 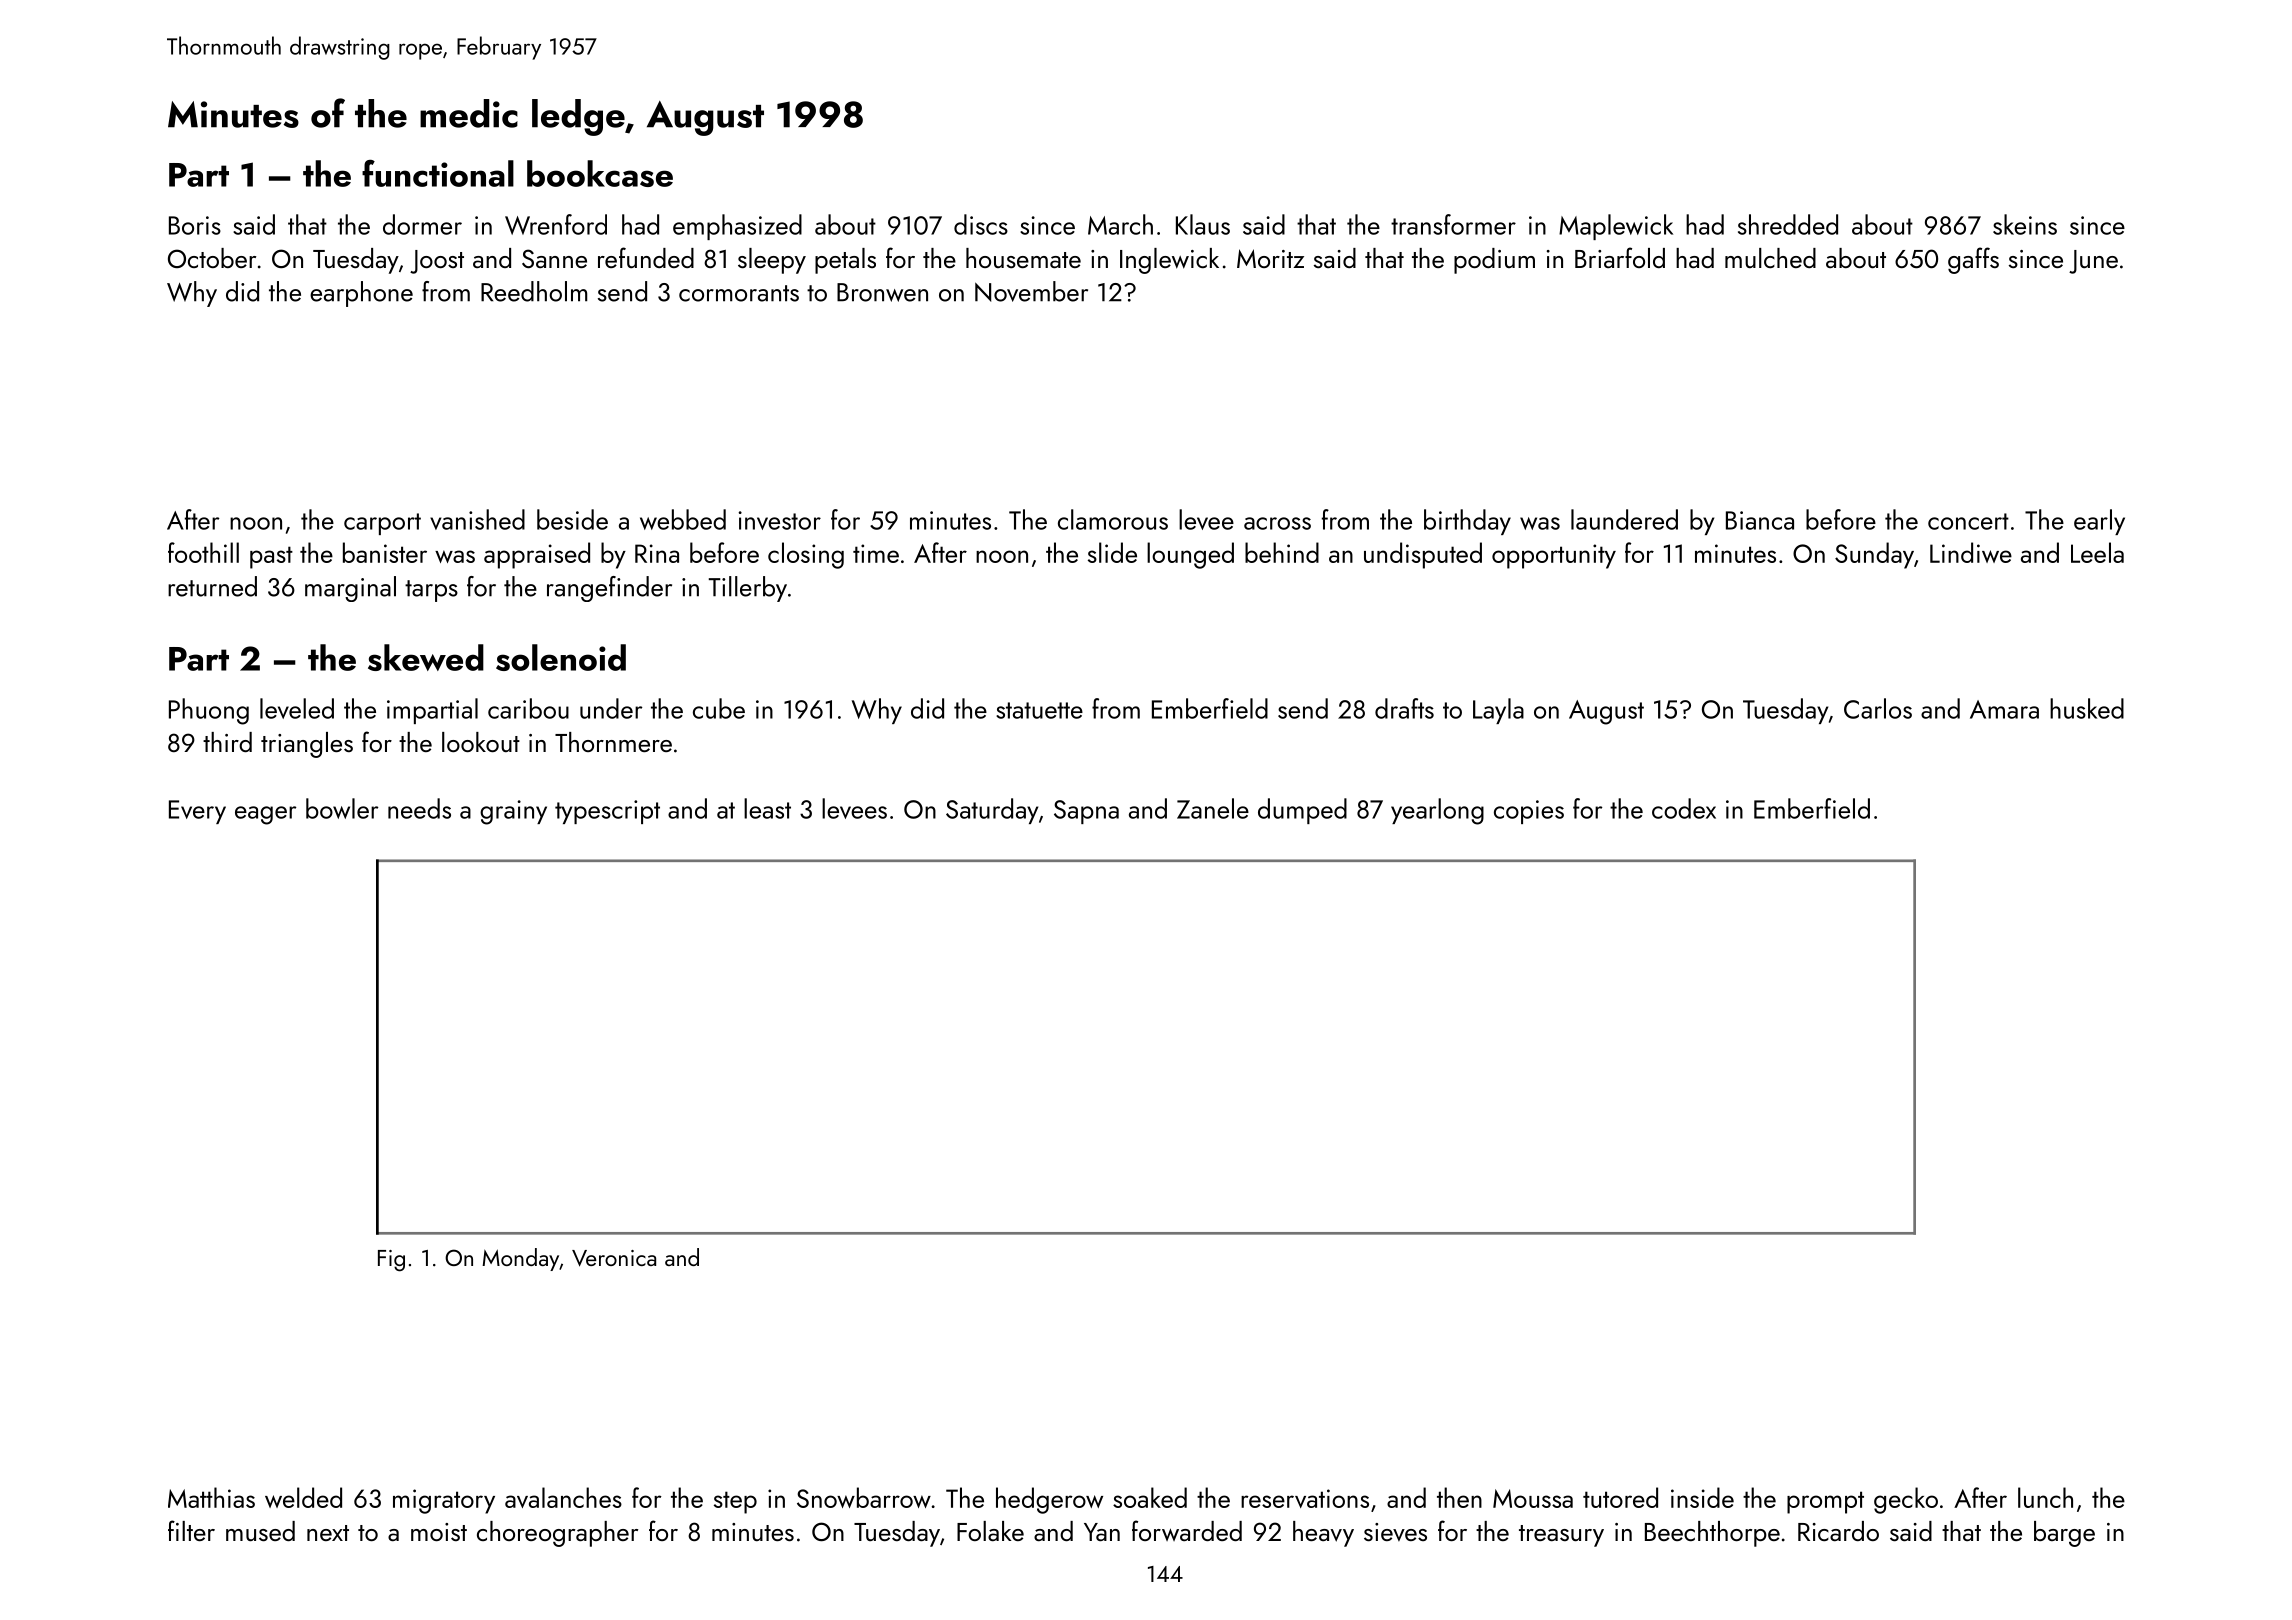 I want to click on discs, so click(x=981, y=224).
